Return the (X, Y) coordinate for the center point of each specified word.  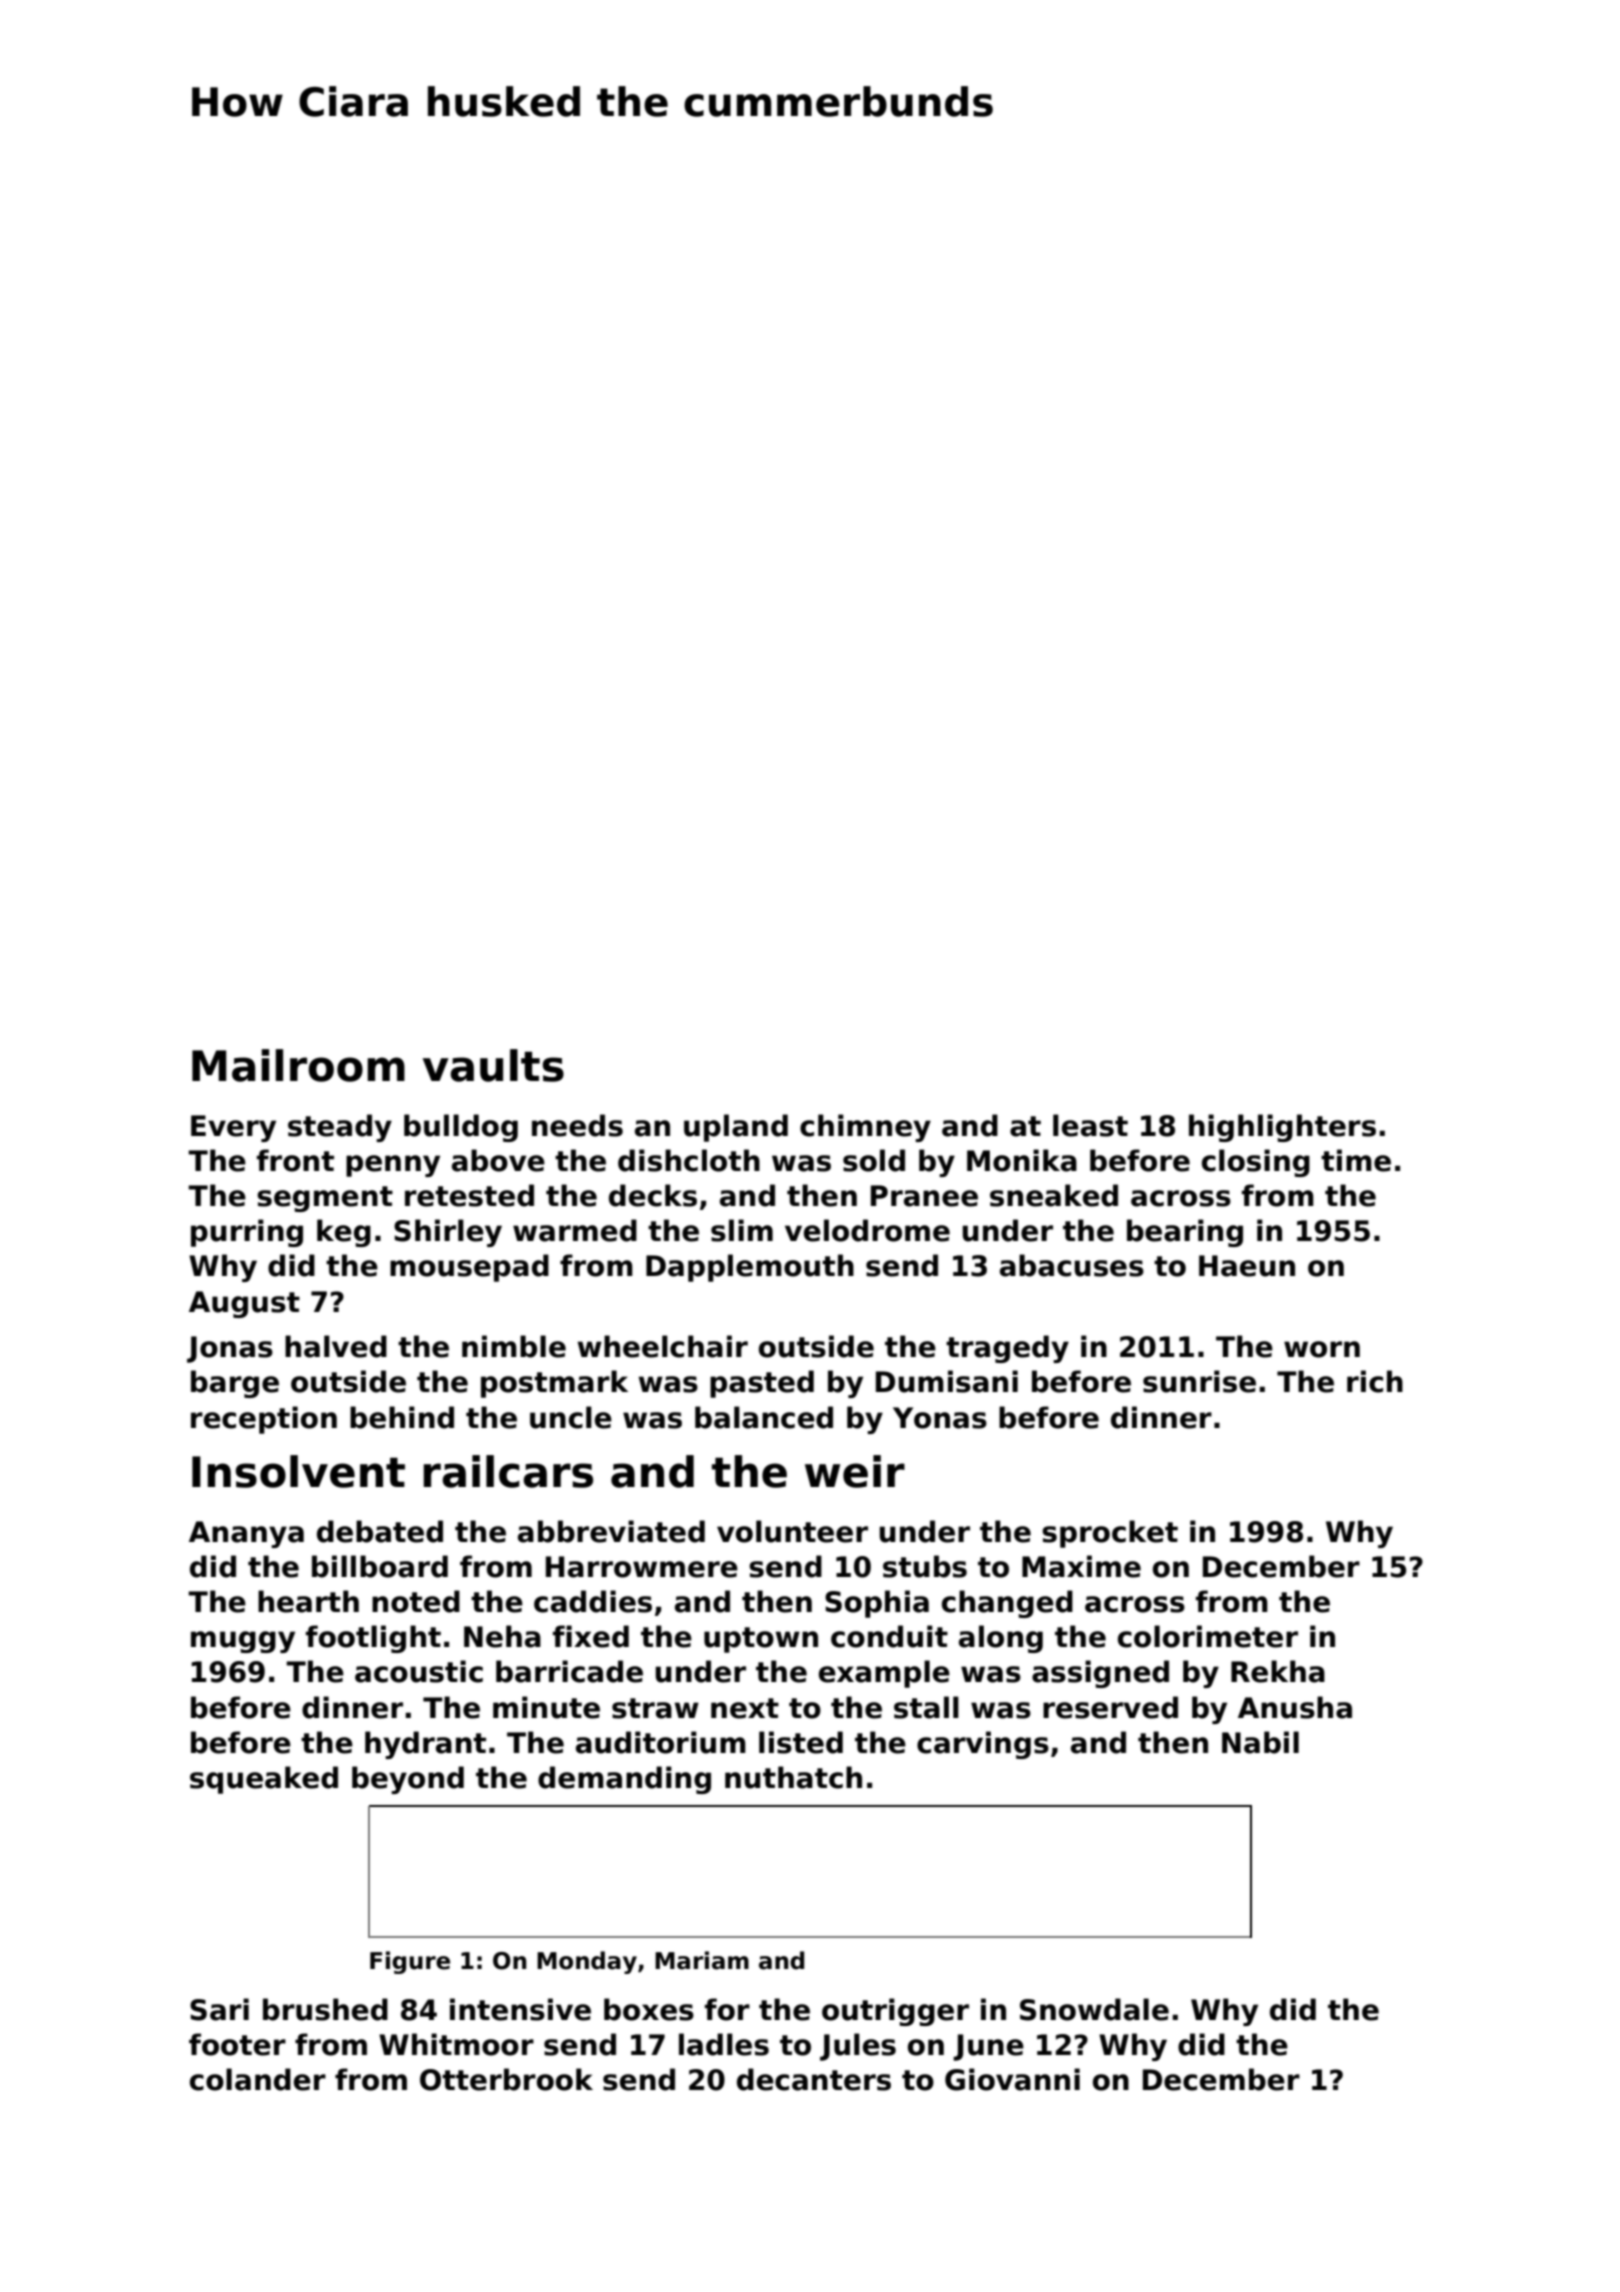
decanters (814, 2079)
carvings (983, 1745)
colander (258, 2079)
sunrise (1199, 1381)
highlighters (1282, 1128)
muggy (243, 1642)
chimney (865, 1128)
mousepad (469, 1268)
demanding (624, 1780)
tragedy (1007, 1349)
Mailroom (298, 1065)
